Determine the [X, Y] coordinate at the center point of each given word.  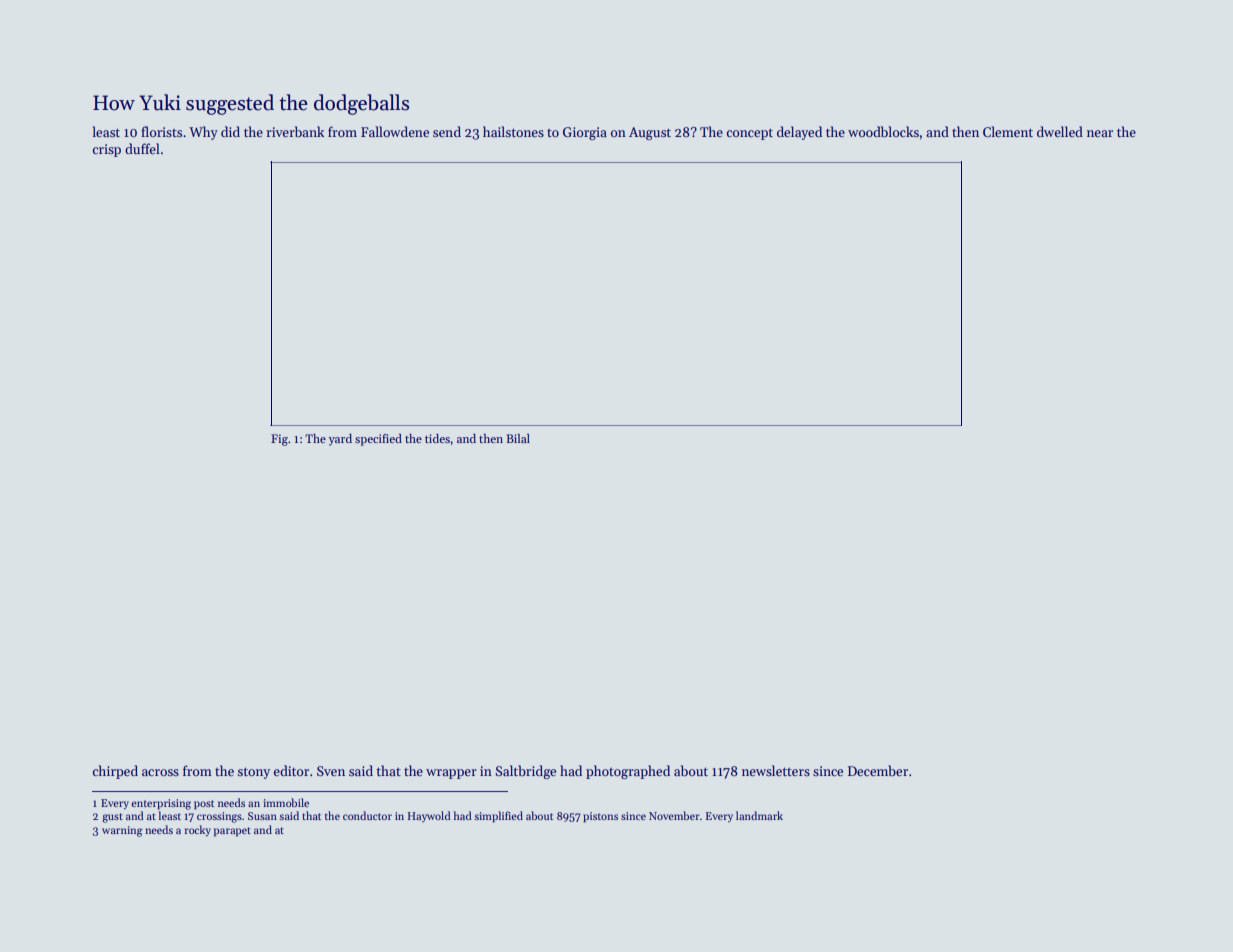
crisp [107, 150]
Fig [279, 440]
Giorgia [585, 133]
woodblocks [883, 131]
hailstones [513, 131]
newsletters [776, 770]
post [204, 805]
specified [378, 440]
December [878, 770]
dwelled [1060, 131]
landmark [759, 815]
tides [437, 438]
